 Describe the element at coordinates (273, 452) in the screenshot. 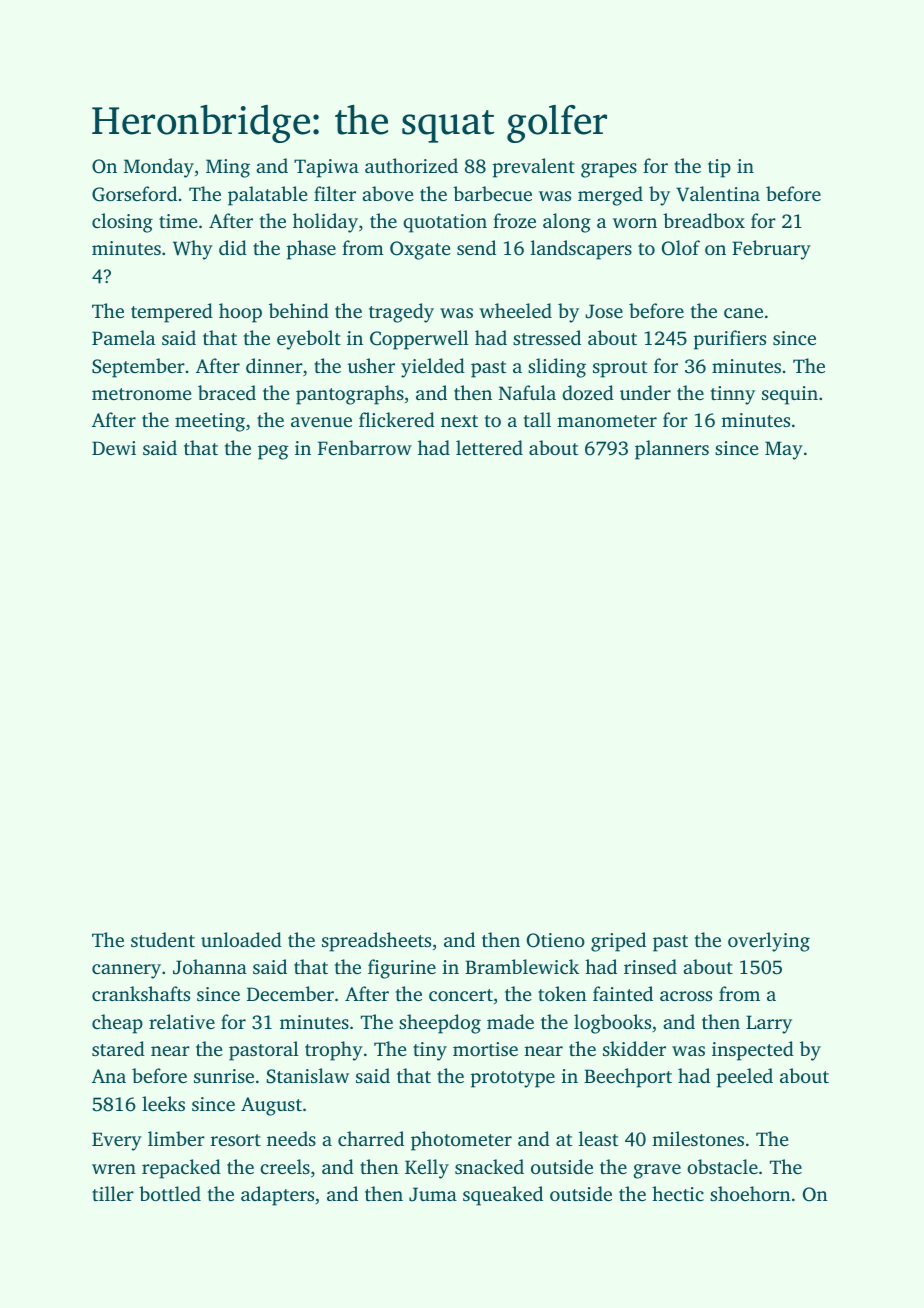

I see `peg` at that location.
